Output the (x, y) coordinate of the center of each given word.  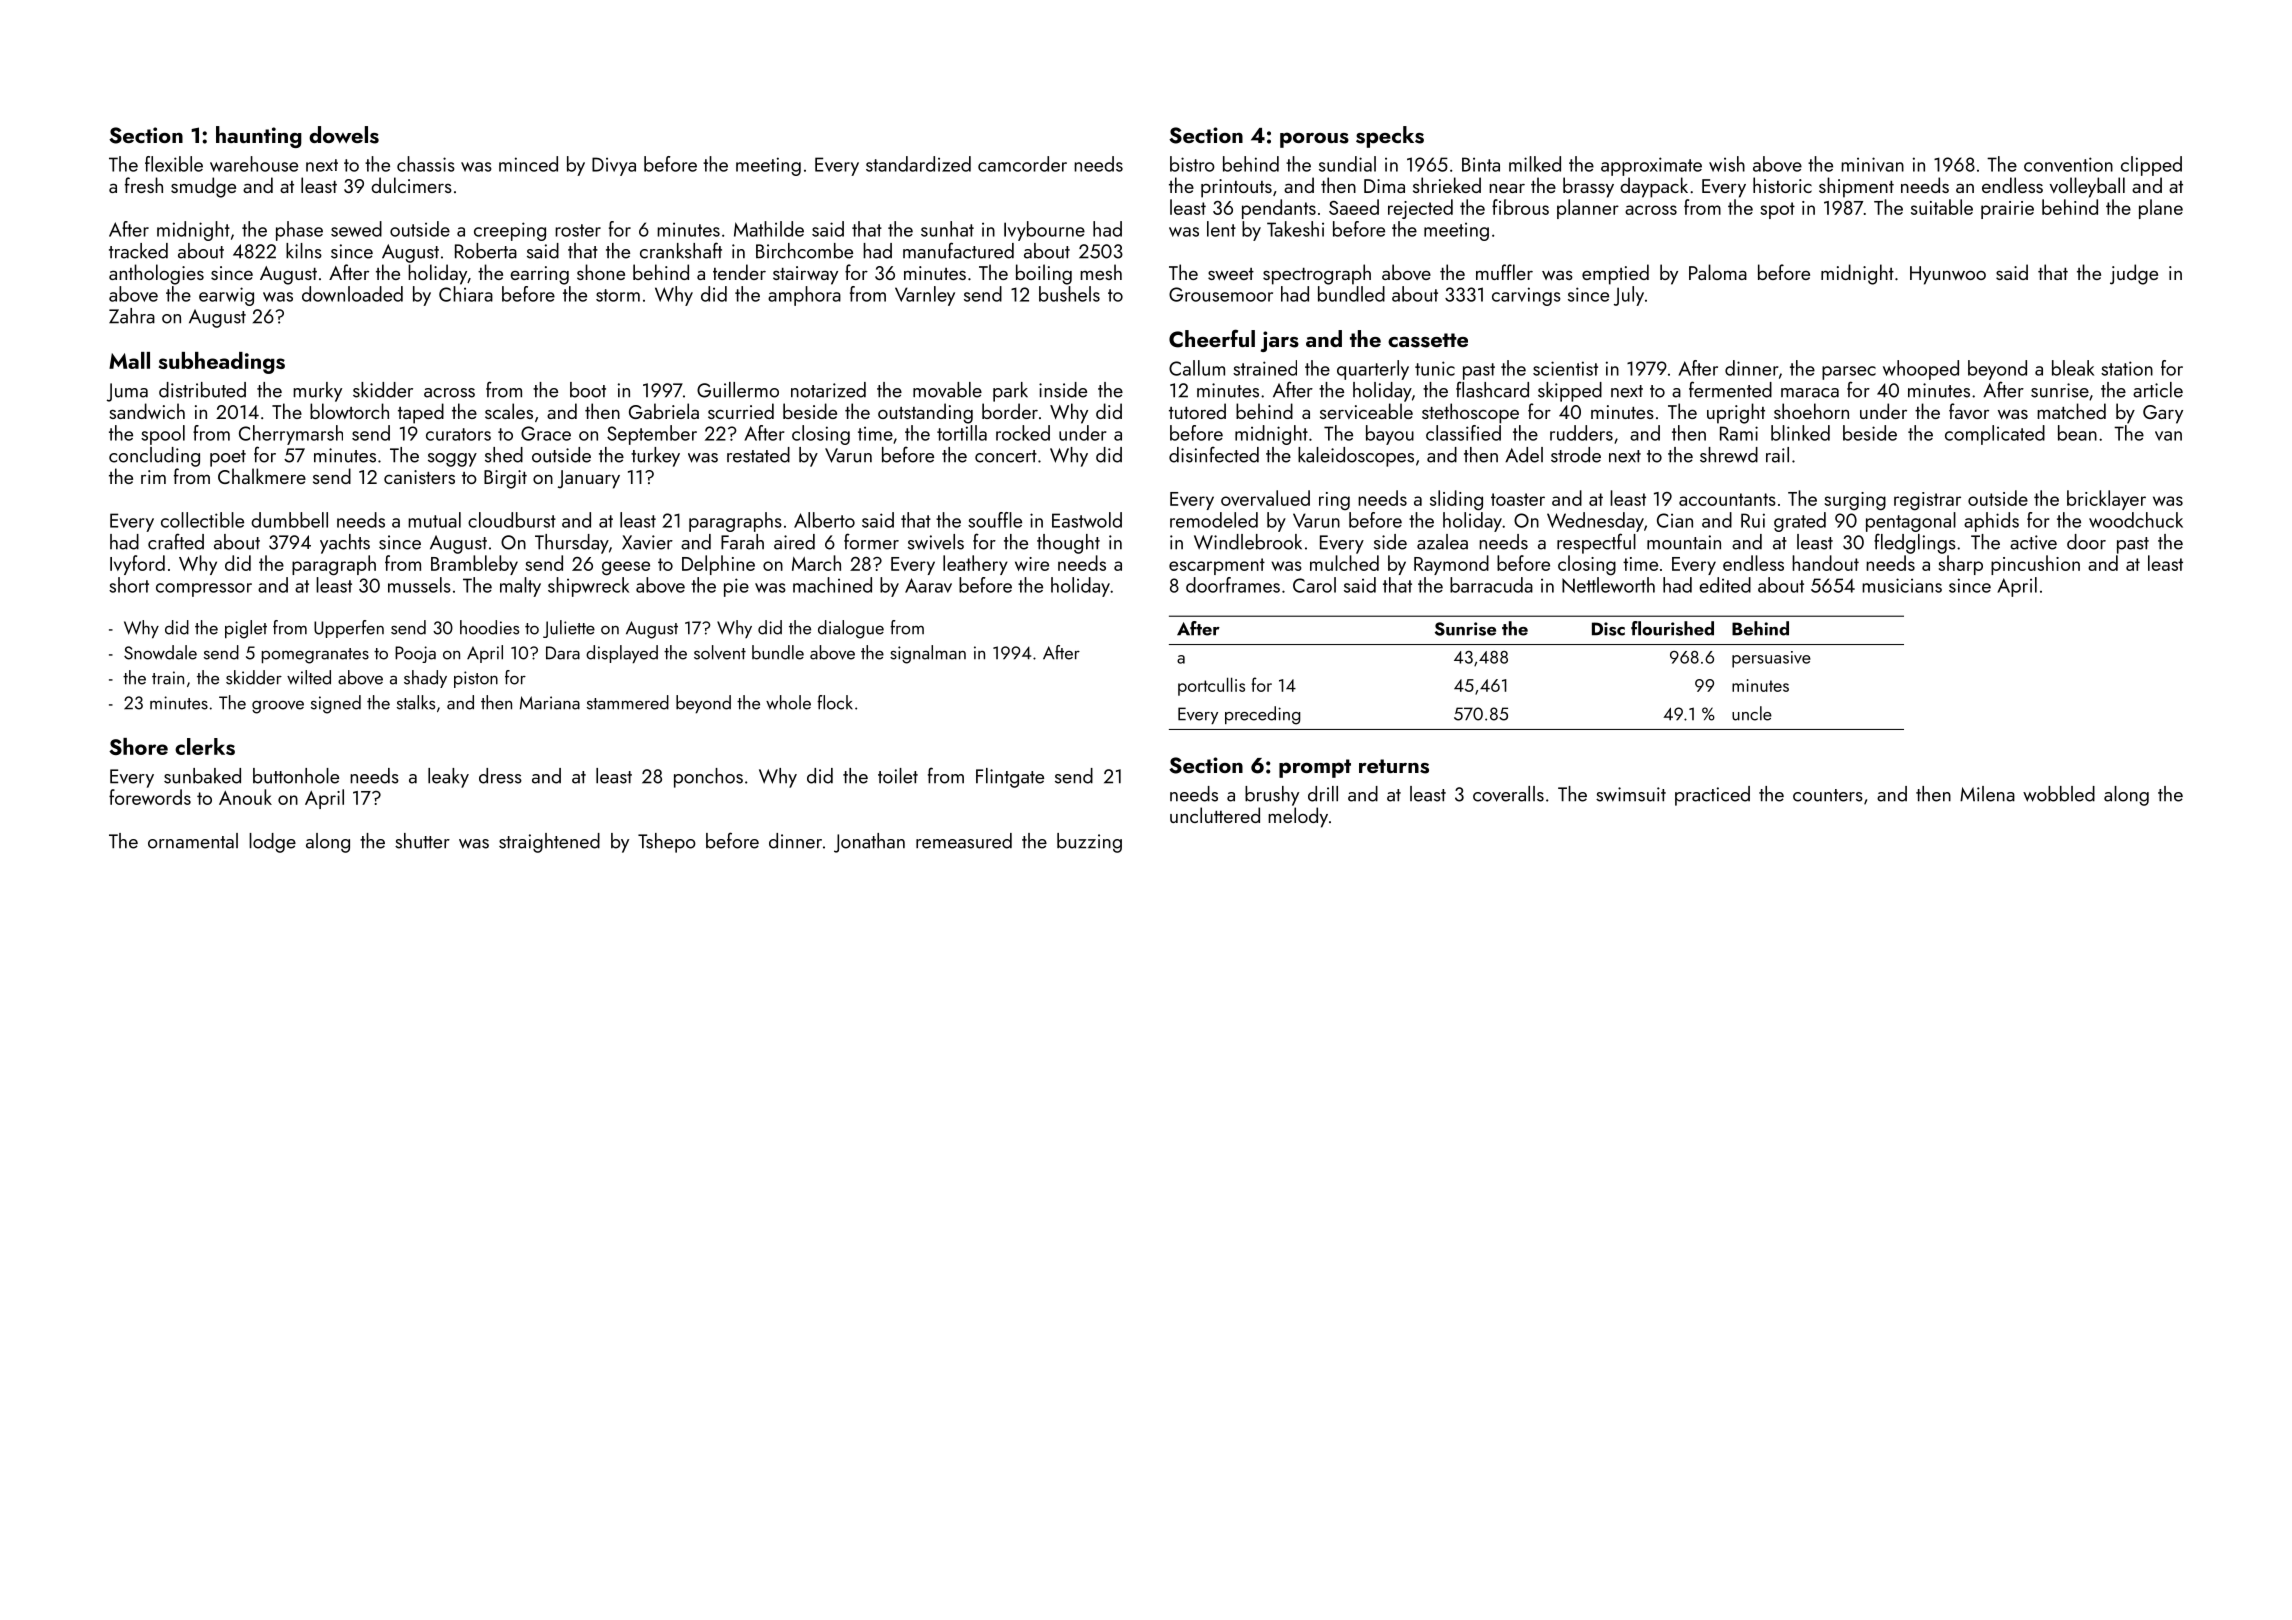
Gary (2163, 414)
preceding (1262, 715)
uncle (1752, 713)
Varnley (925, 296)
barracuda (1491, 585)
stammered (628, 702)
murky (317, 392)
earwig (226, 296)
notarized (828, 390)
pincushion (2035, 565)
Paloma (1718, 272)
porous (1314, 140)
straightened (549, 843)
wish (1727, 164)
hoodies (489, 627)
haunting (259, 137)
